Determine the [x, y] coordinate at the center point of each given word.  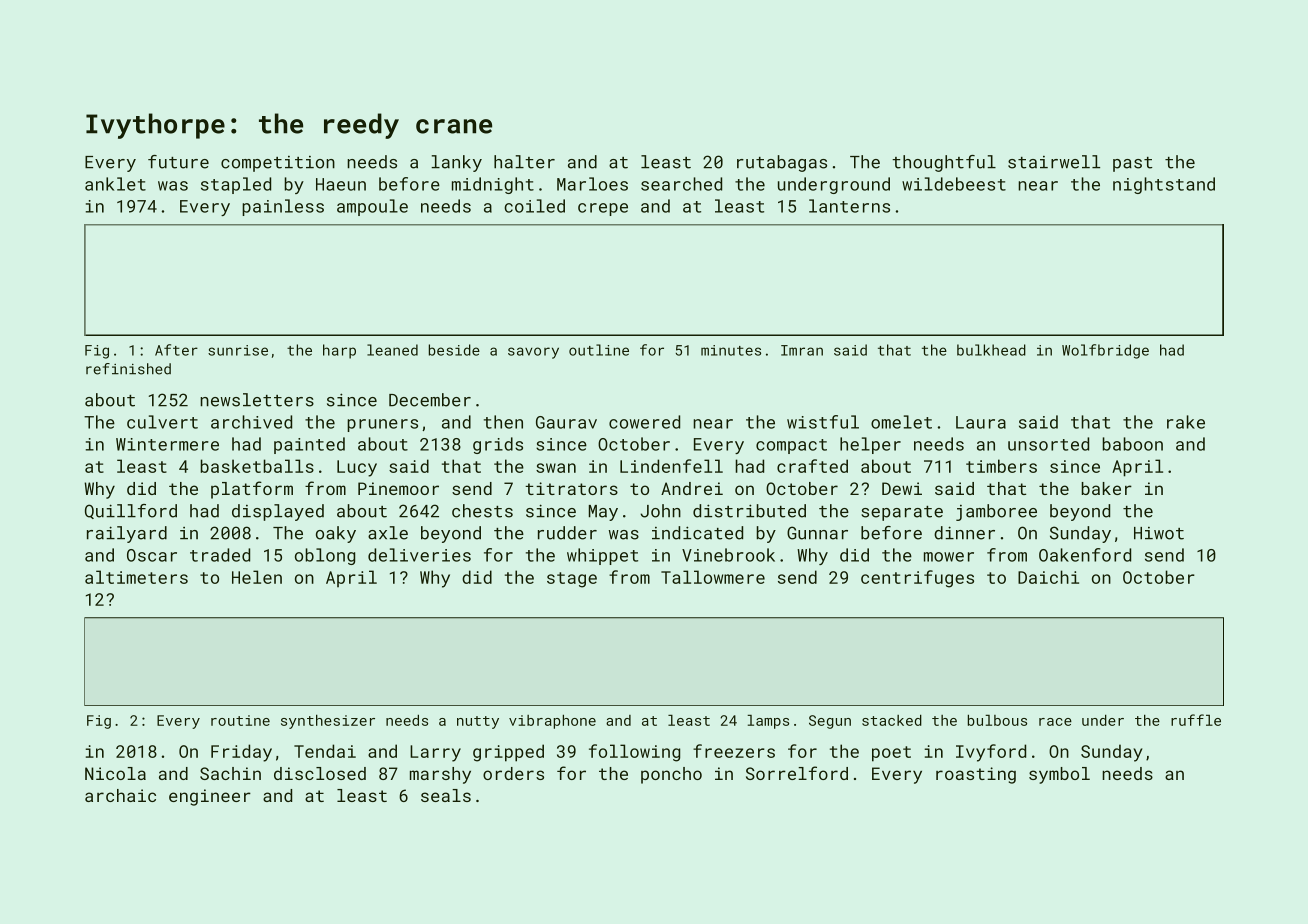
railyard [127, 534]
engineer [210, 797]
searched [681, 184]
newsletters [257, 400]
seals [446, 795]
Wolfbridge [1105, 351]
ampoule [372, 207]
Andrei [692, 488]
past [1133, 164]
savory [533, 353]
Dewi [902, 488]
